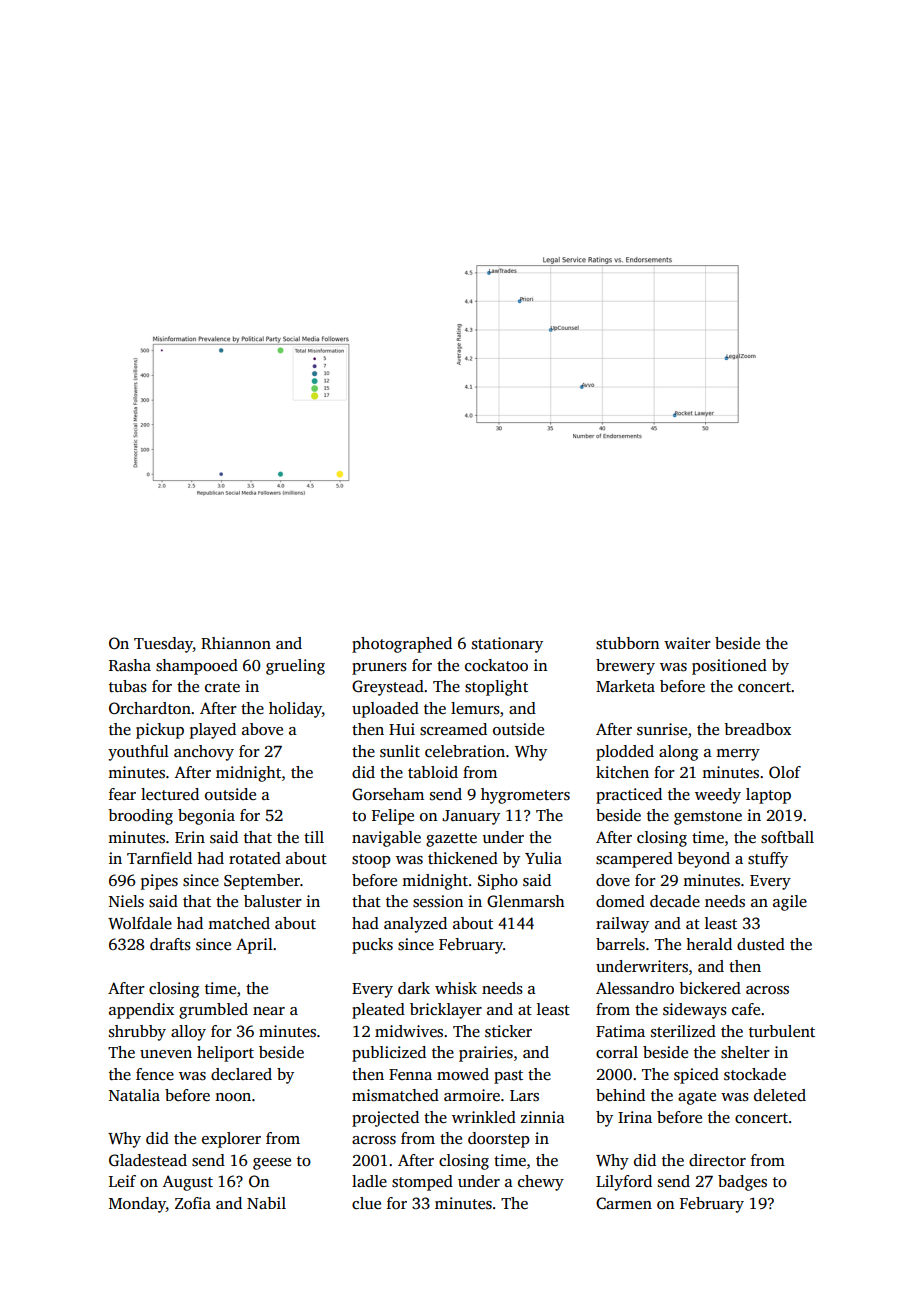  What do you see at coordinates (233, 1097) in the screenshot?
I see `noon` at bounding box center [233, 1097].
